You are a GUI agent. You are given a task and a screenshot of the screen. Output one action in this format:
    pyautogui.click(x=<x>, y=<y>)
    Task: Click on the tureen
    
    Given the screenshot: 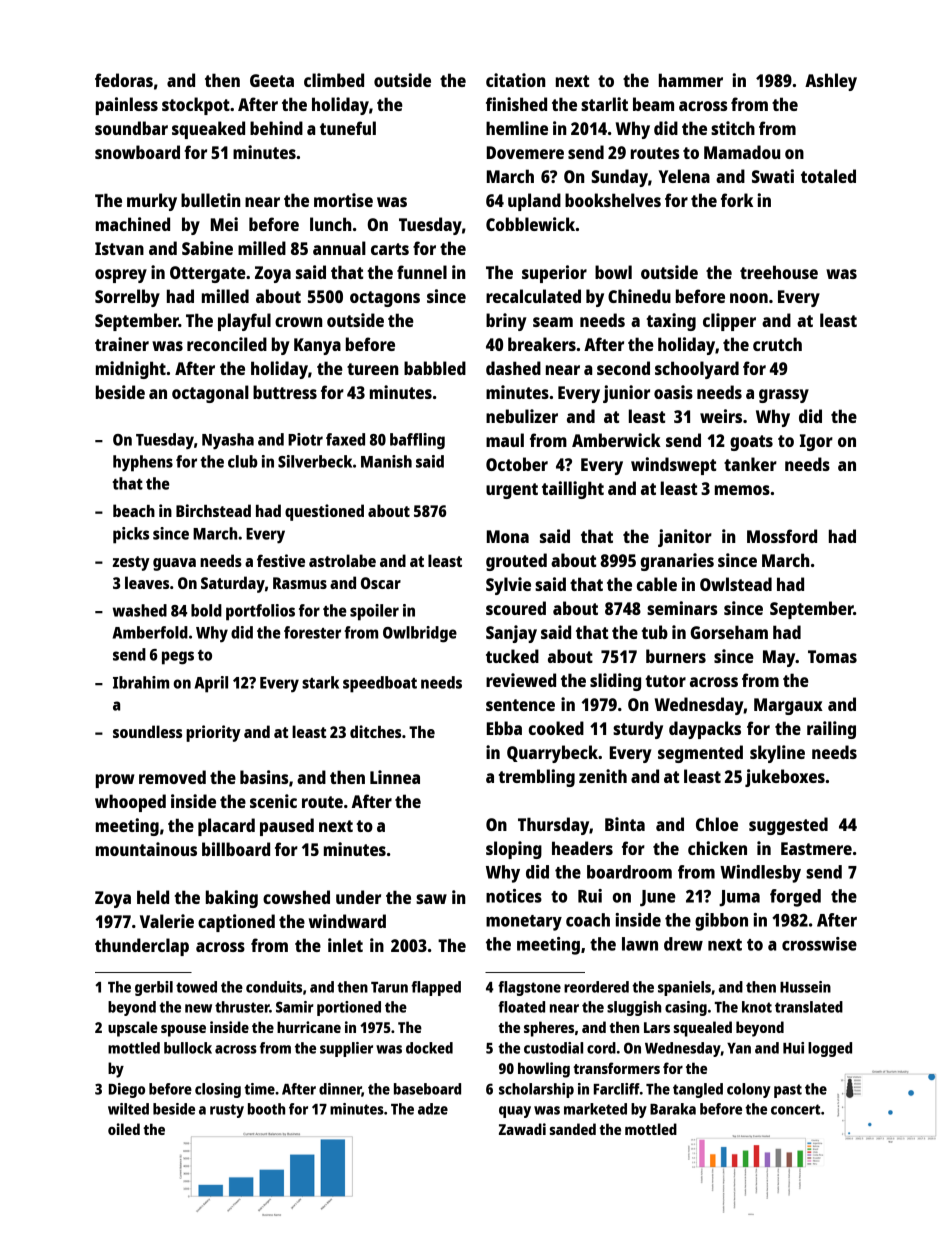 What is the action you would take?
    pyautogui.click(x=372, y=369)
